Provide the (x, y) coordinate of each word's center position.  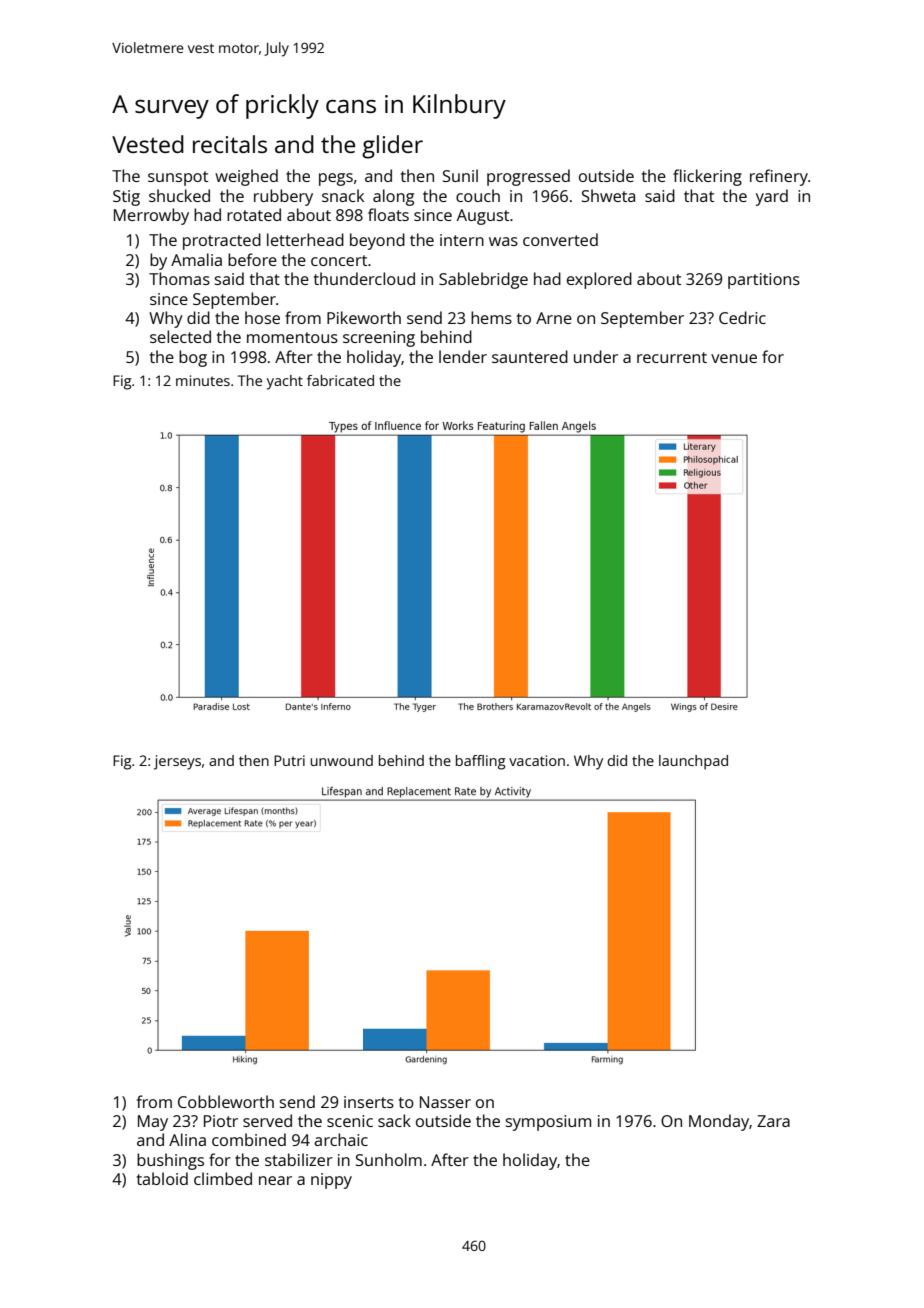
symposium (548, 1123)
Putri (289, 760)
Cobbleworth (226, 1101)
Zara (773, 1121)
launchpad (693, 762)
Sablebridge (483, 280)
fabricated (340, 380)
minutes (203, 380)
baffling (480, 762)
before (252, 259)
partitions (764, 281)
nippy (331, 1181)
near (275, 1180)
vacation (537, 760)
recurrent (672, 357)
